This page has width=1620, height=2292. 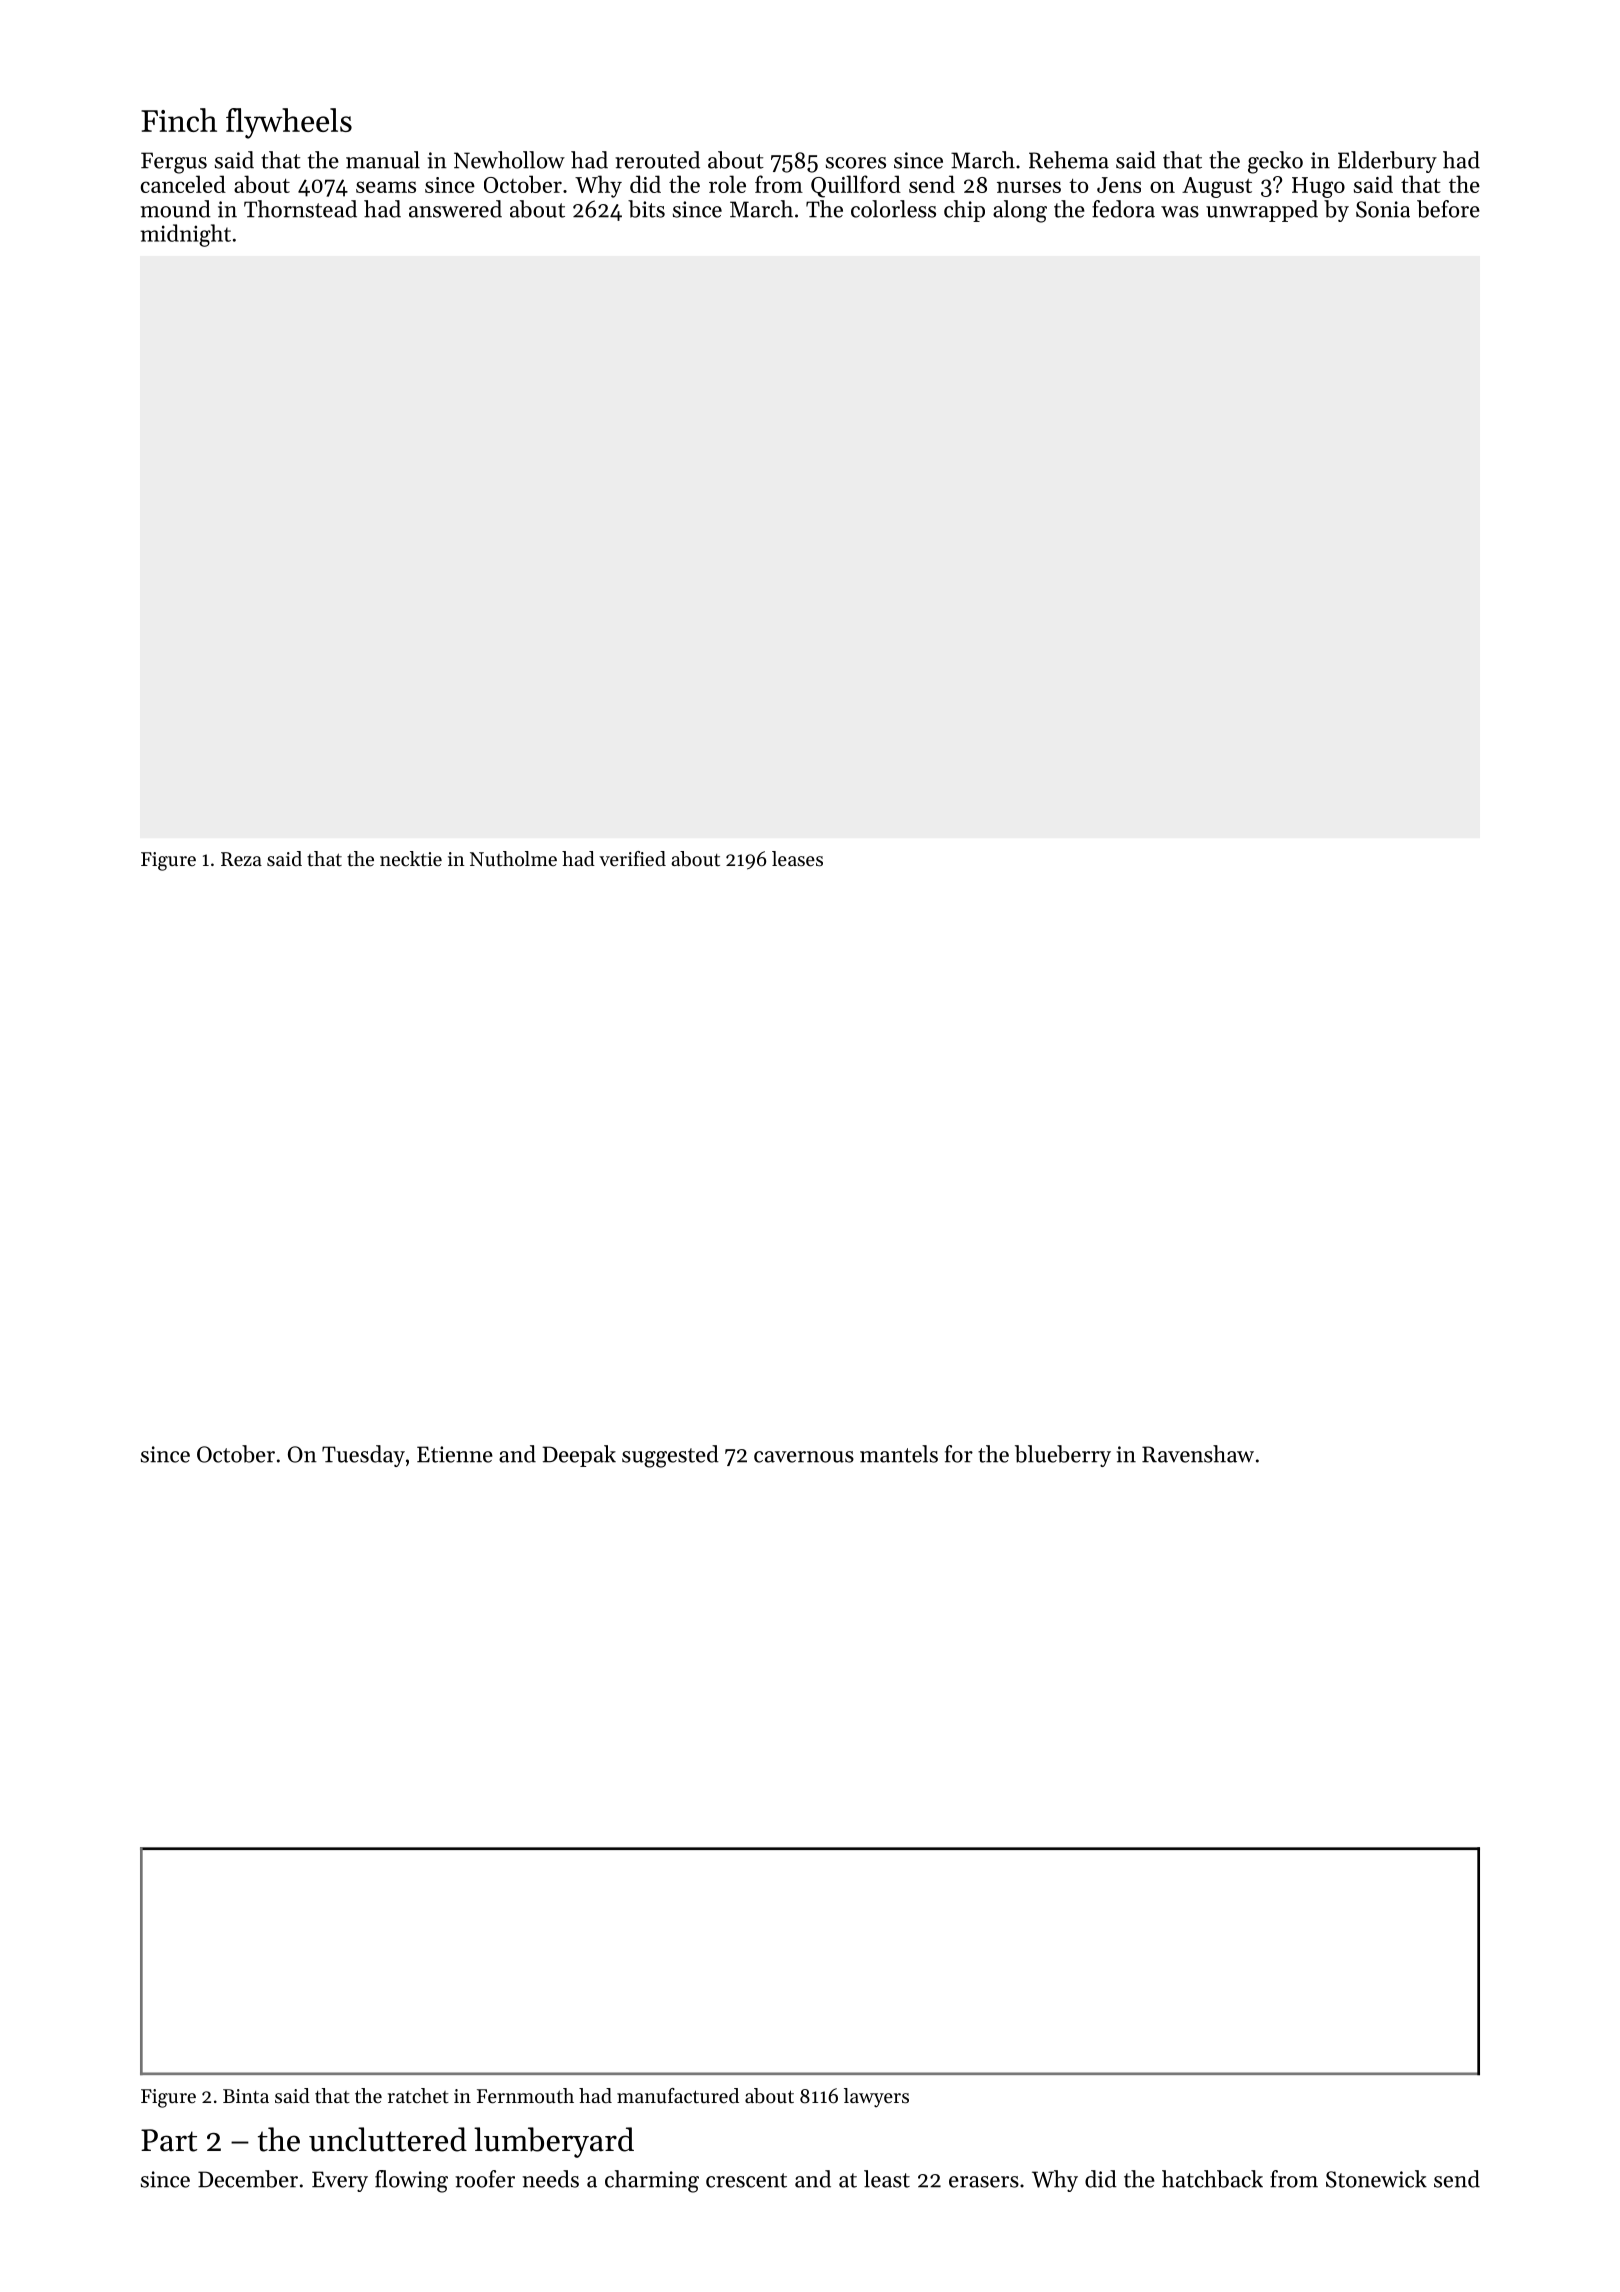 I want to click on cavernous, so click(x=804, y=1457).
